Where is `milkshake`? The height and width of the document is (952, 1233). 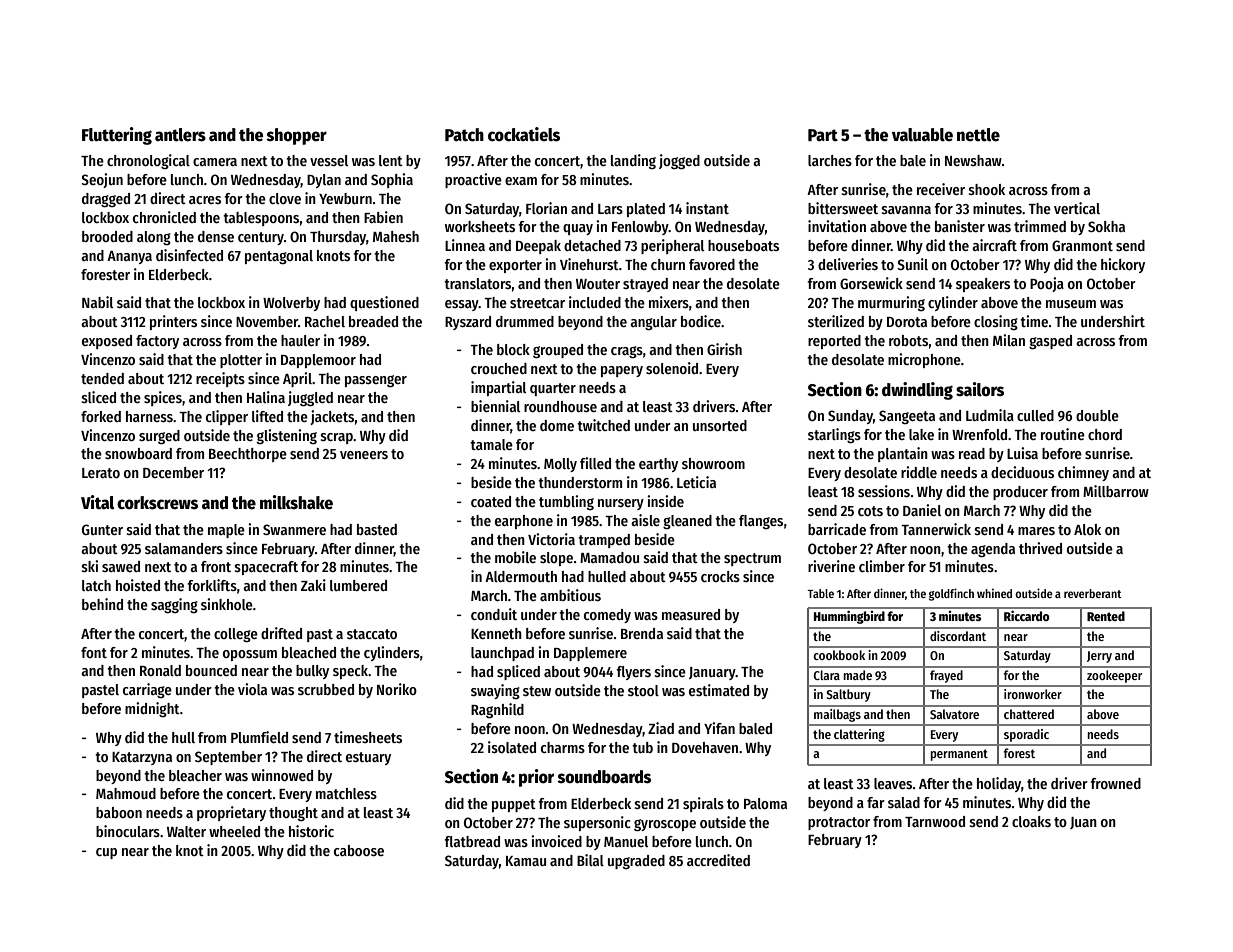
milkshake is located at coordinates (296, 502).
